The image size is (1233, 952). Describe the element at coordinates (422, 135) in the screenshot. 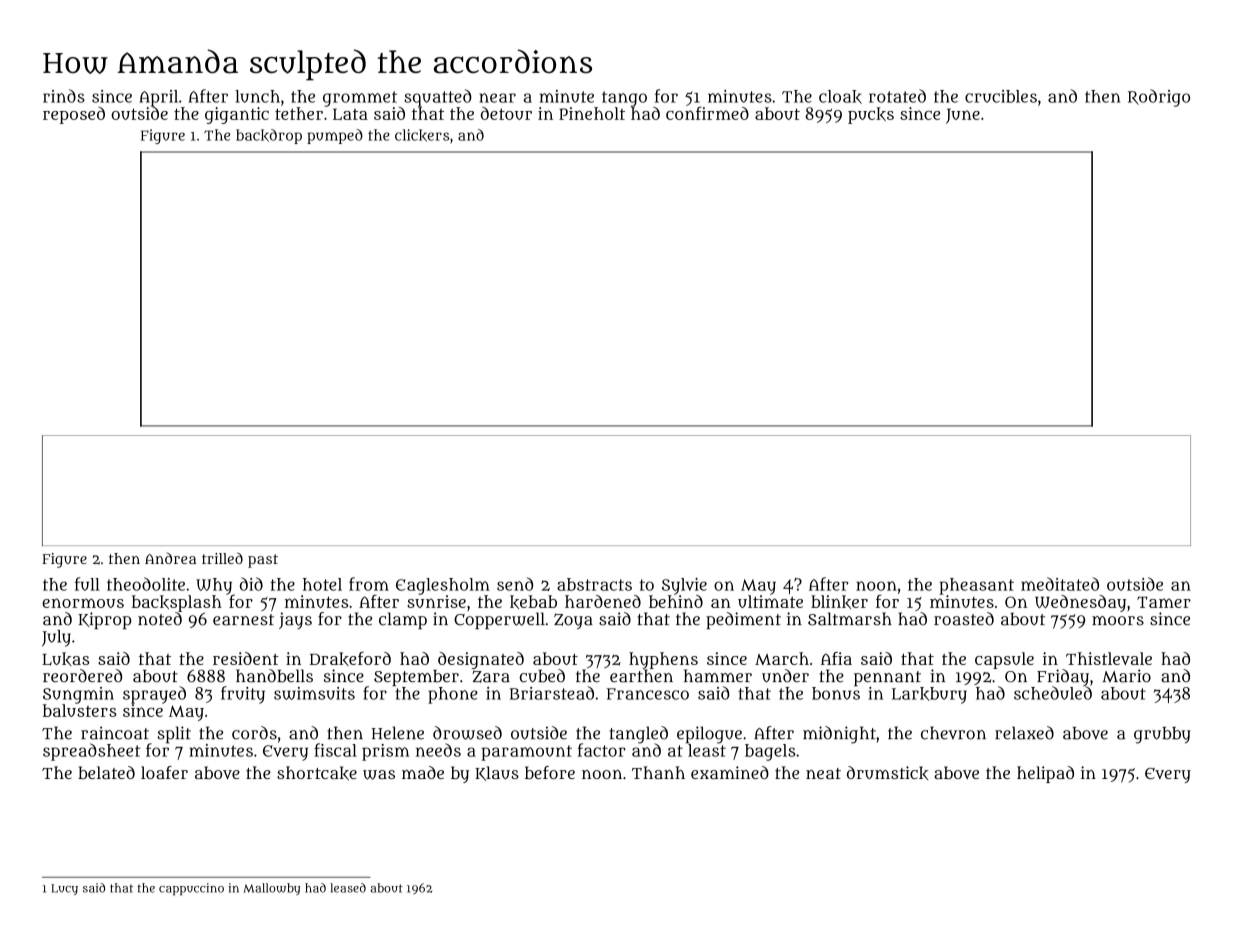

I see `clickers` at that location.
